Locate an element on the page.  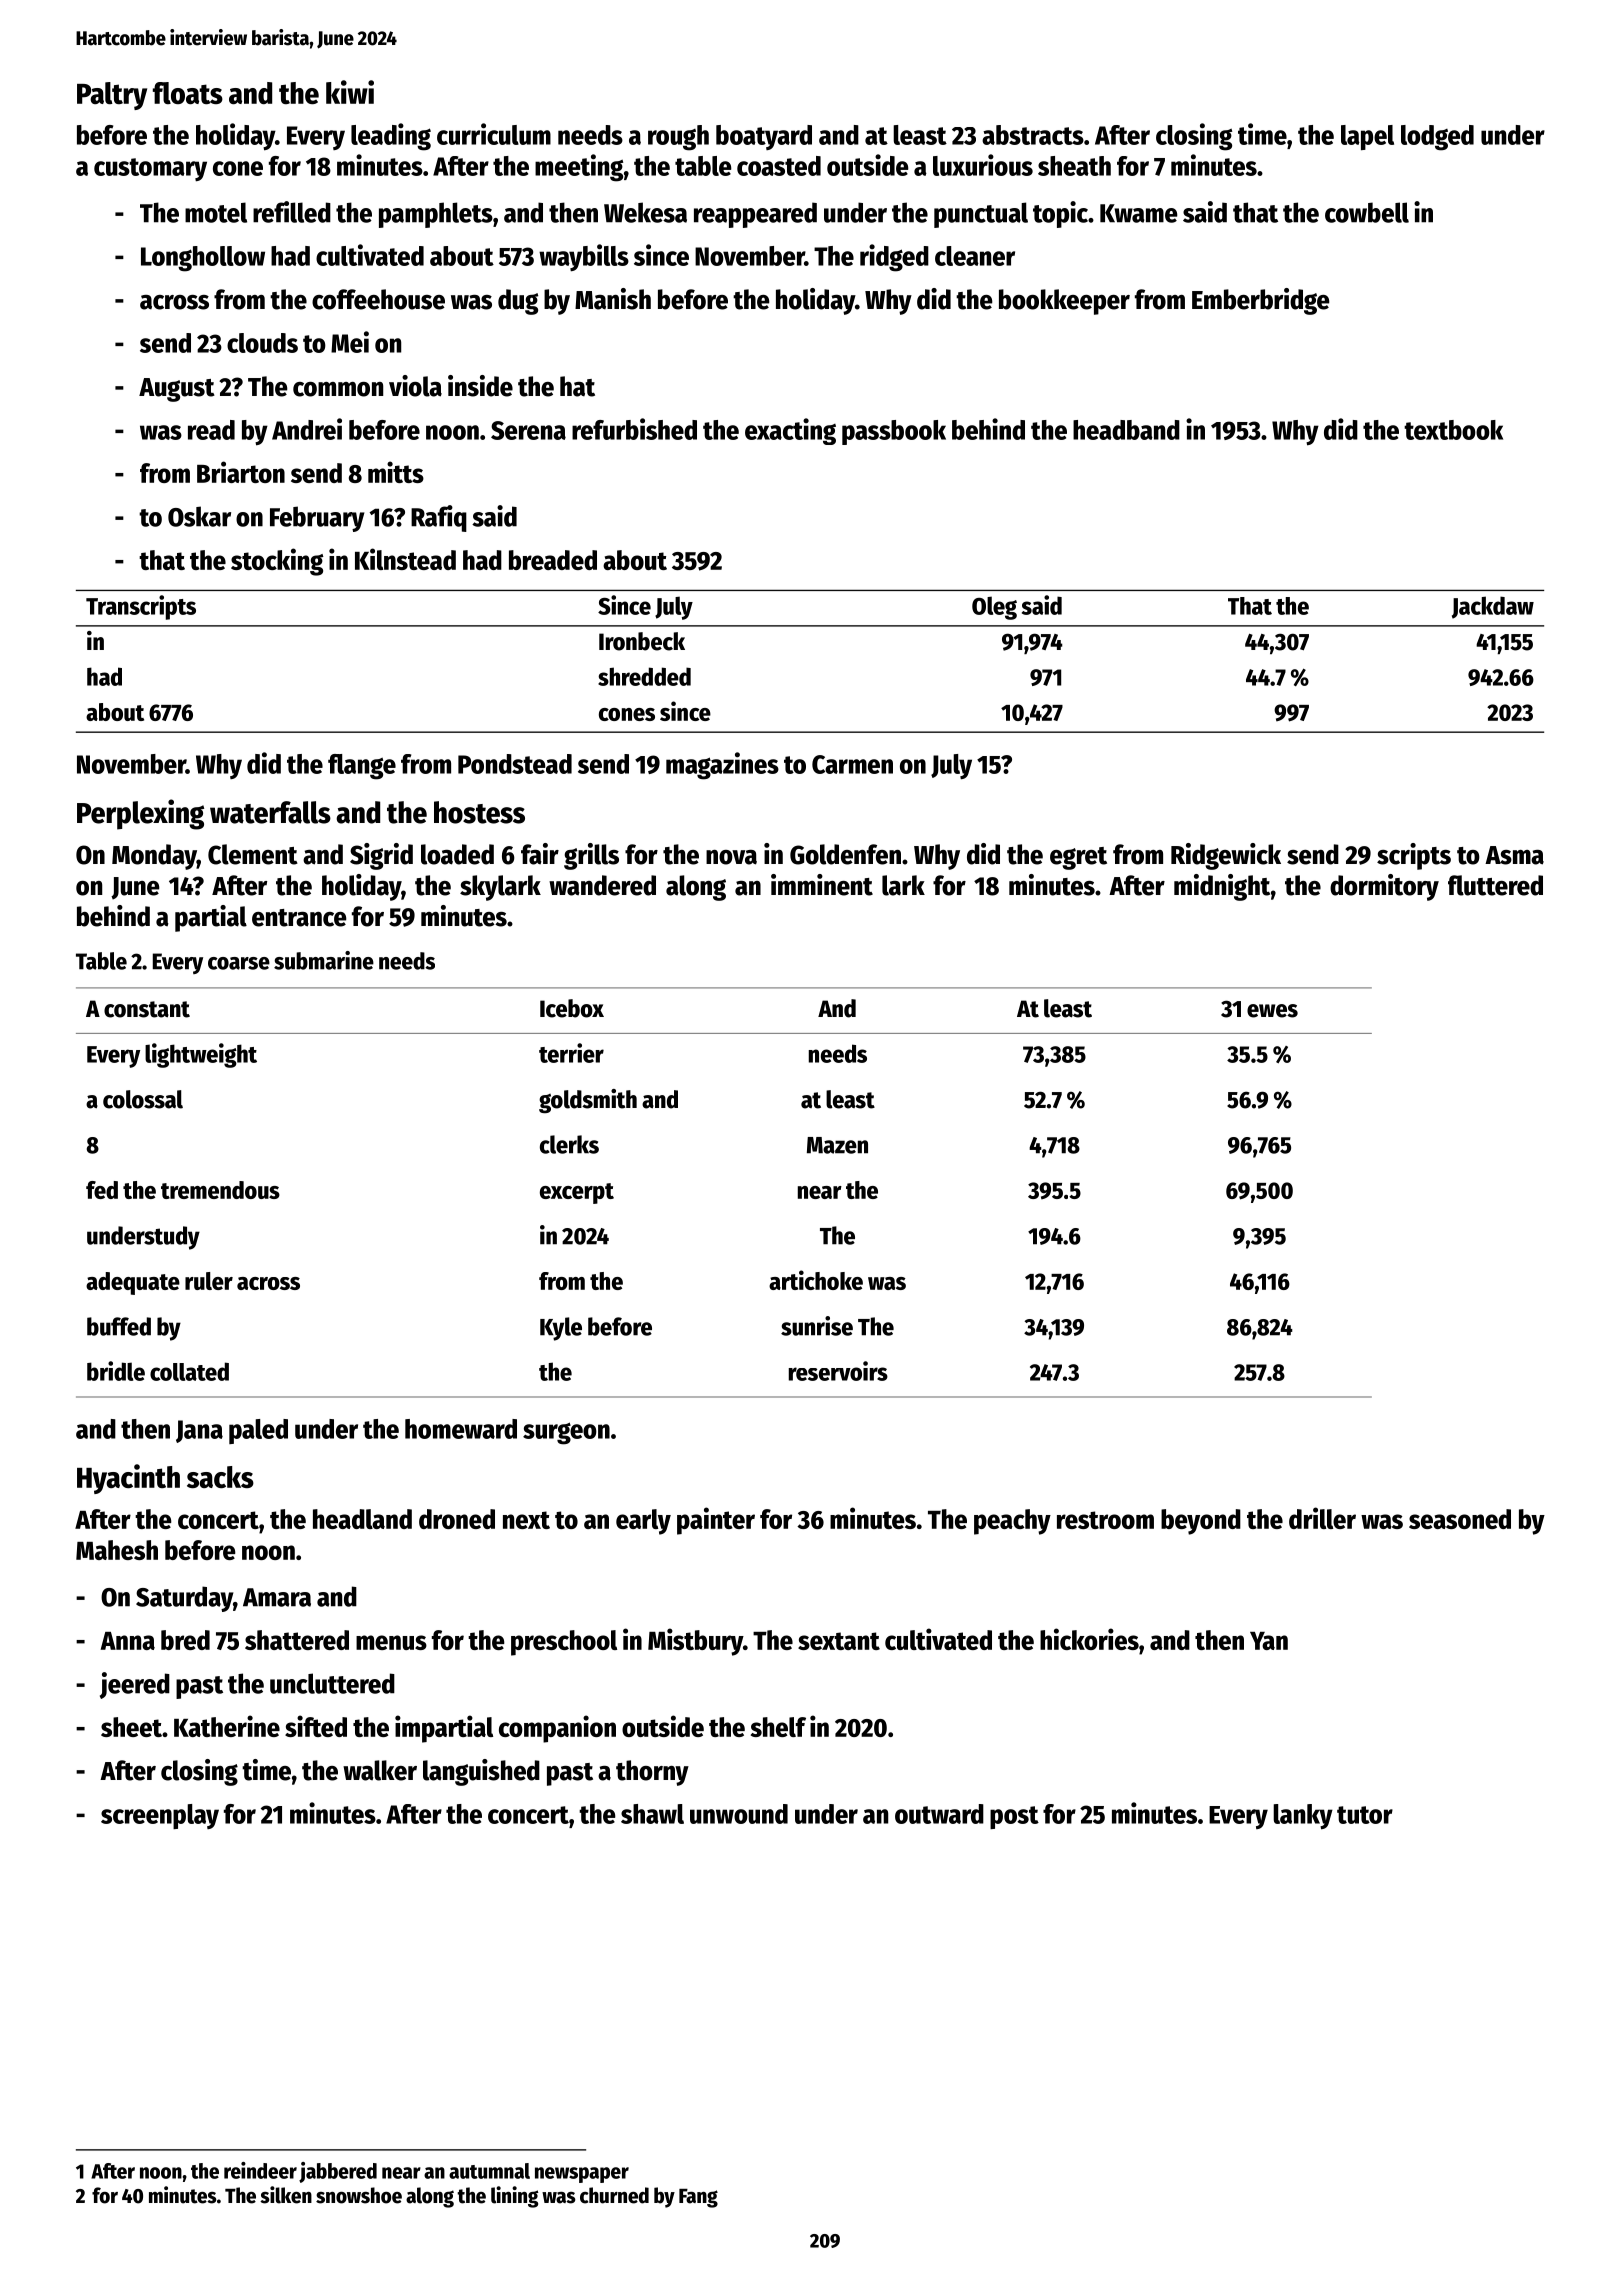
sextant is located at coordinates (839, 1641).
